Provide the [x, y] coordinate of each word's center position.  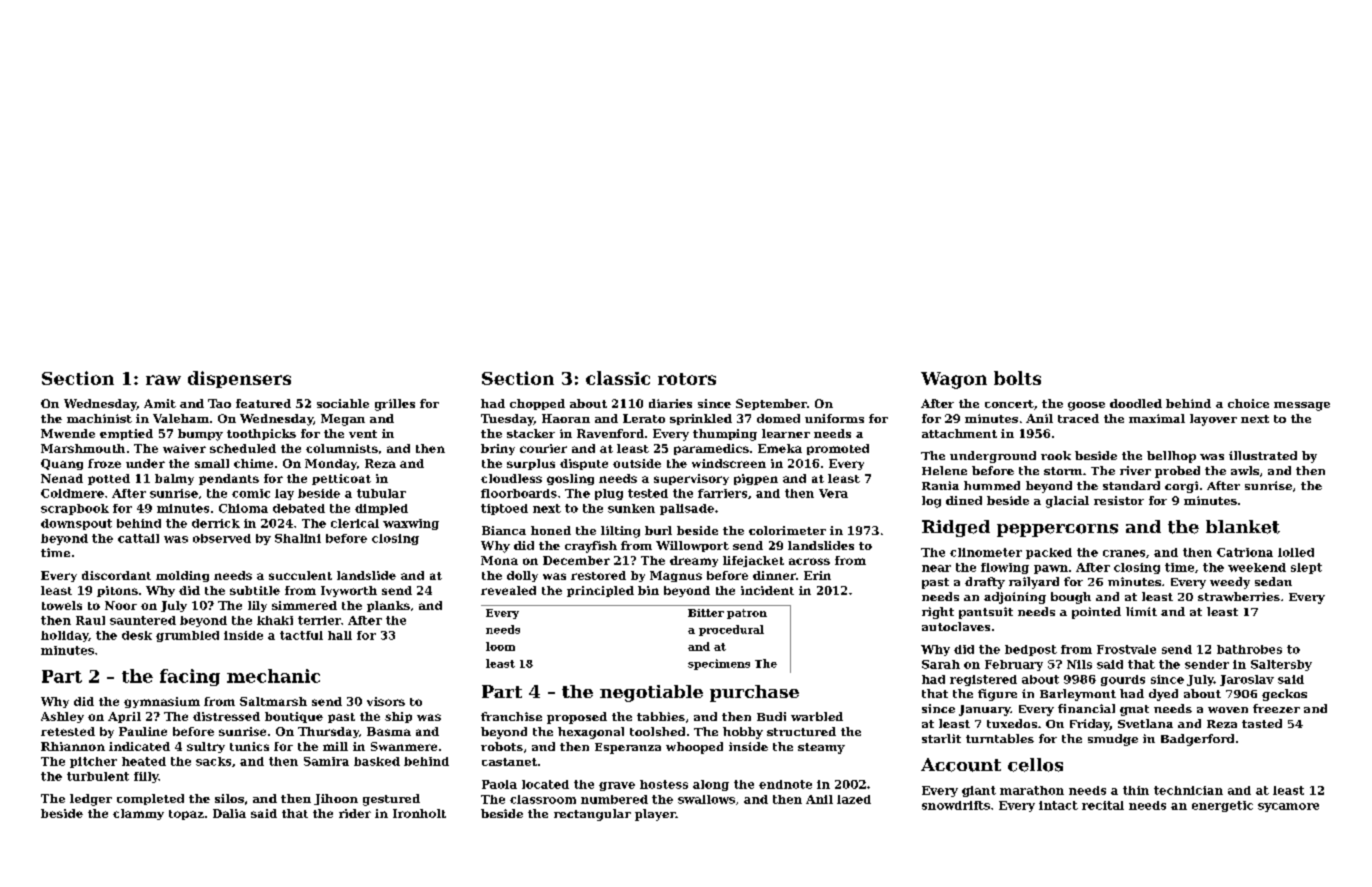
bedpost [1031, 650]
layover [1213, 420]
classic [618, 378]
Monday [331, 464]
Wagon [954, 380]
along [711, 785]
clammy [138, 814]
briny [498, 449]
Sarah [941, 664]
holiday [64, 636]
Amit [160, 403]
